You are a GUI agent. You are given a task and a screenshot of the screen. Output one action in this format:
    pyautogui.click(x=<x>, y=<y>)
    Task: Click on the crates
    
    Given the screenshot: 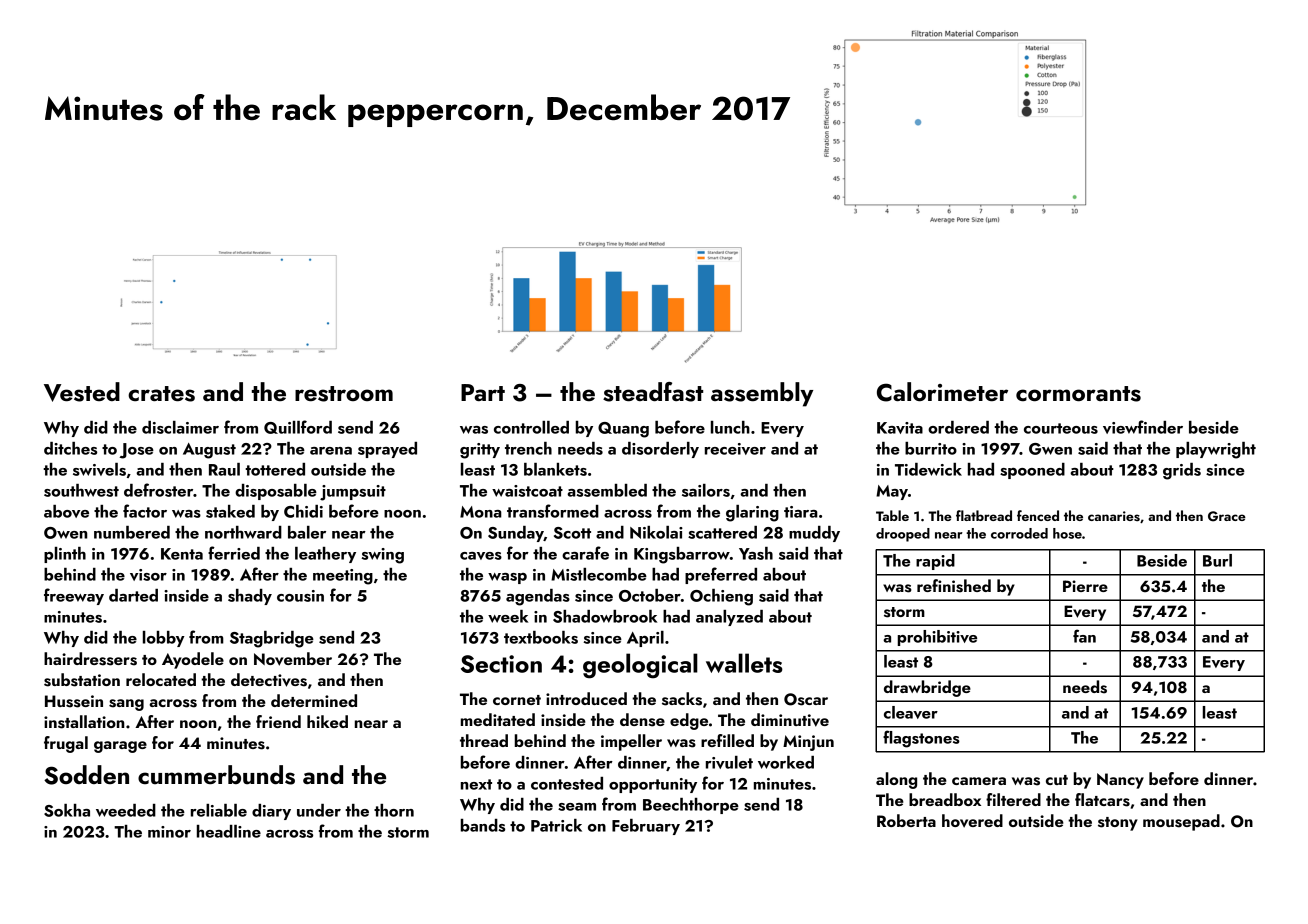 What is the action you would take?
    pyautogui.click(x=161, y=394)
